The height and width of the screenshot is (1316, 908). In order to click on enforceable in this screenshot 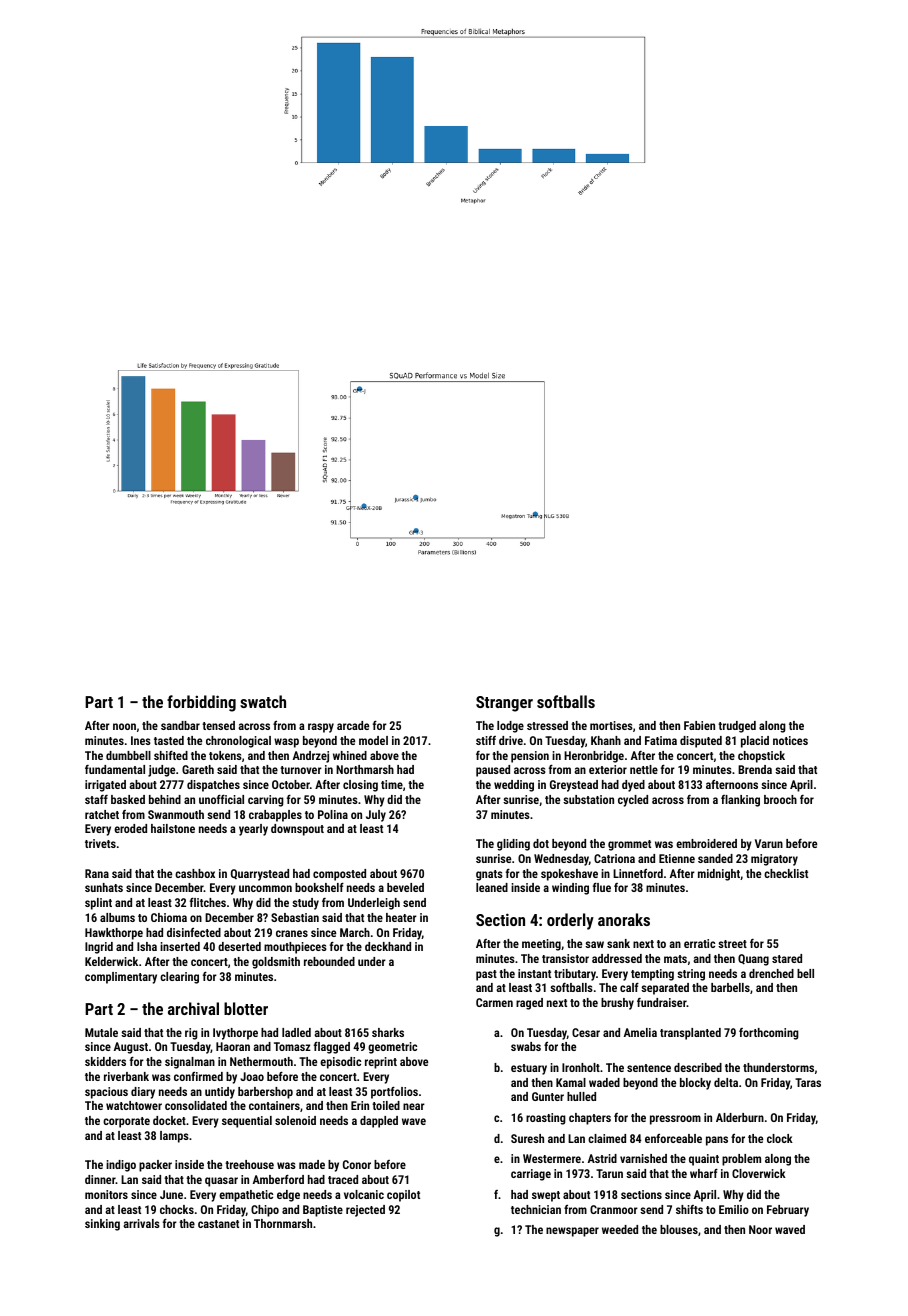, I will do `click(673, 1138)`.
